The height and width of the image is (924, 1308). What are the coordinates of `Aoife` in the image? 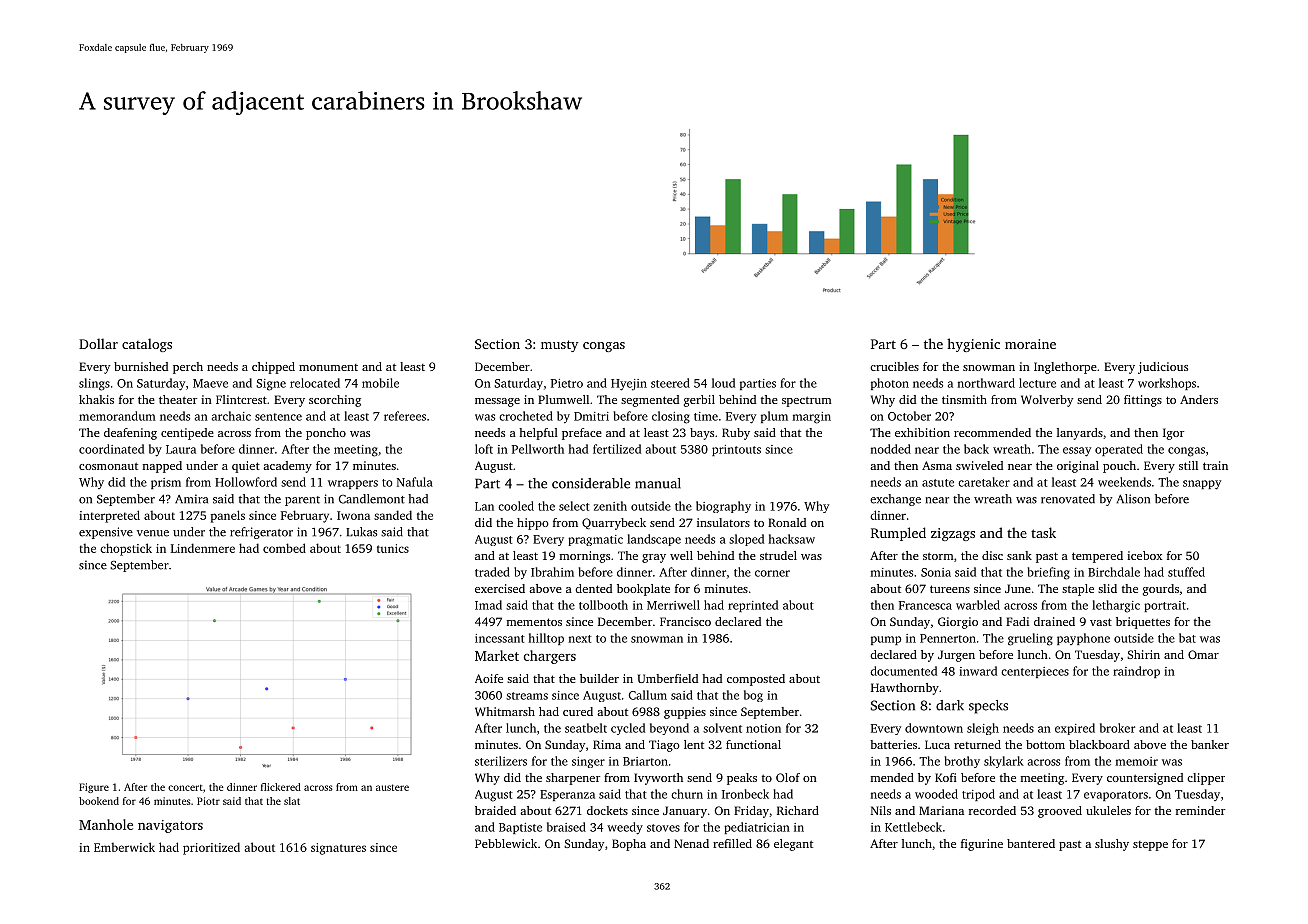 It's located at (489, 678).
